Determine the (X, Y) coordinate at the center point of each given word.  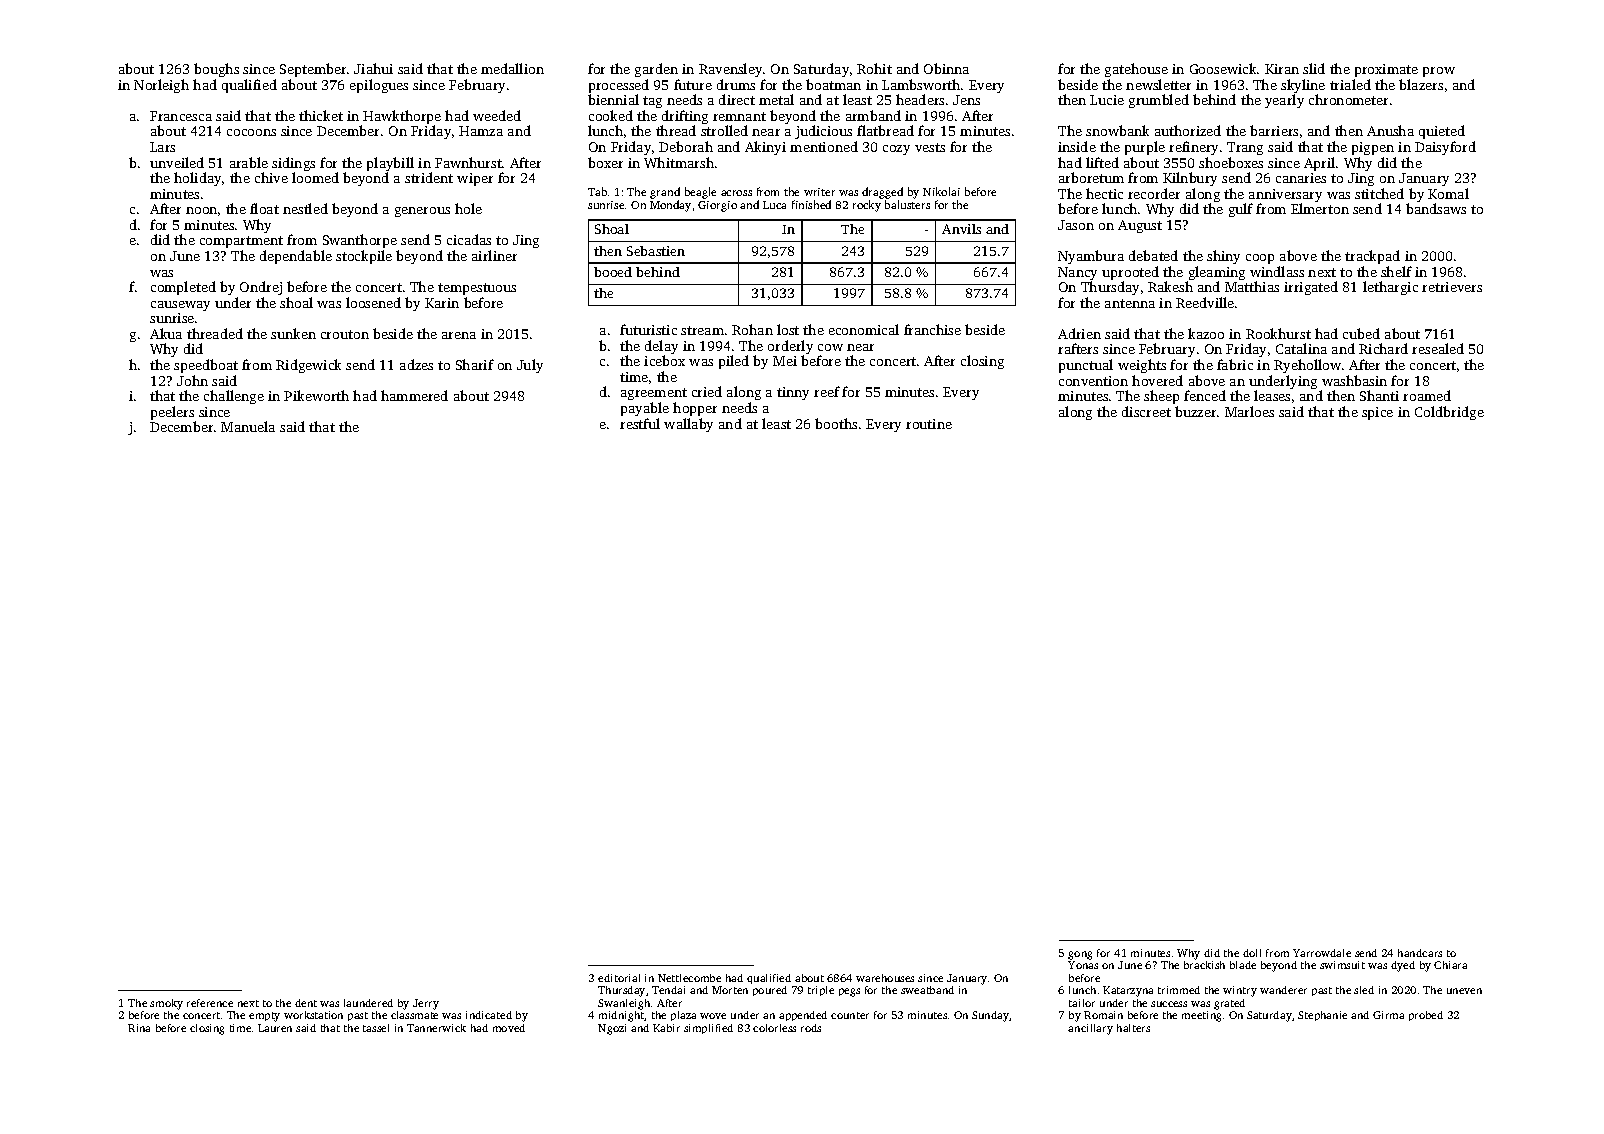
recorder (1154, 193)
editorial (619, 978)
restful (640, 423)
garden (656, 70)
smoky (166, 1004)
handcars (1420, 953)
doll (1252, 953)
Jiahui (373, 68)
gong (1080, 955)
